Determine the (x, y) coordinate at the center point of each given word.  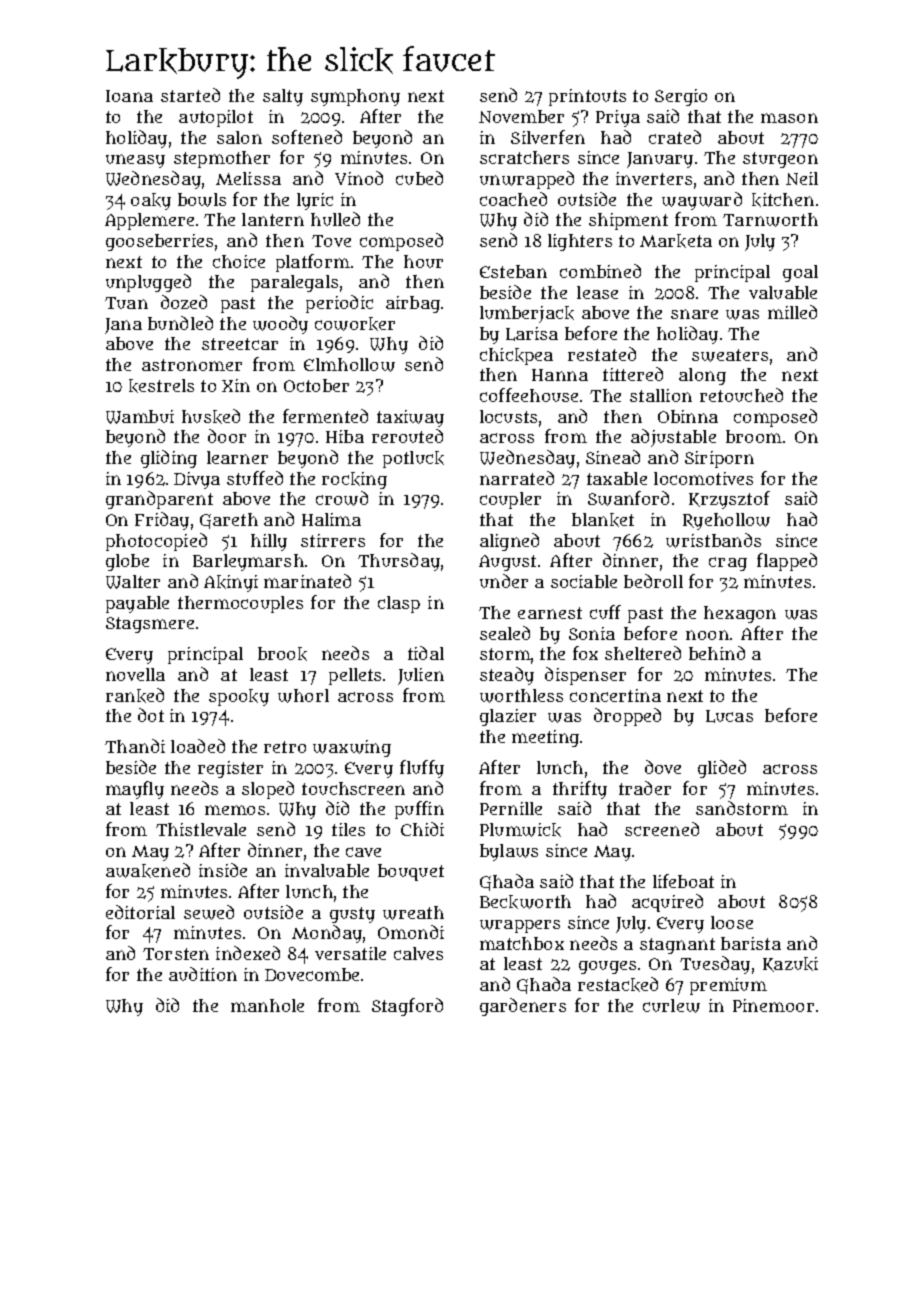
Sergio (681, 97)
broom (754, 436)
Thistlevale (201, 829)
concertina (615, 695)
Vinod (359, 178)
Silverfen (548, 137)
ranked (135, 695)
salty (283, 97)
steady (507, 676)
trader (645, 788)
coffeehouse (529, 395)
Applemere (149, 221)
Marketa (676, 241)
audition (203, 974)
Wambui (140, 417)
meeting (545, 738)
